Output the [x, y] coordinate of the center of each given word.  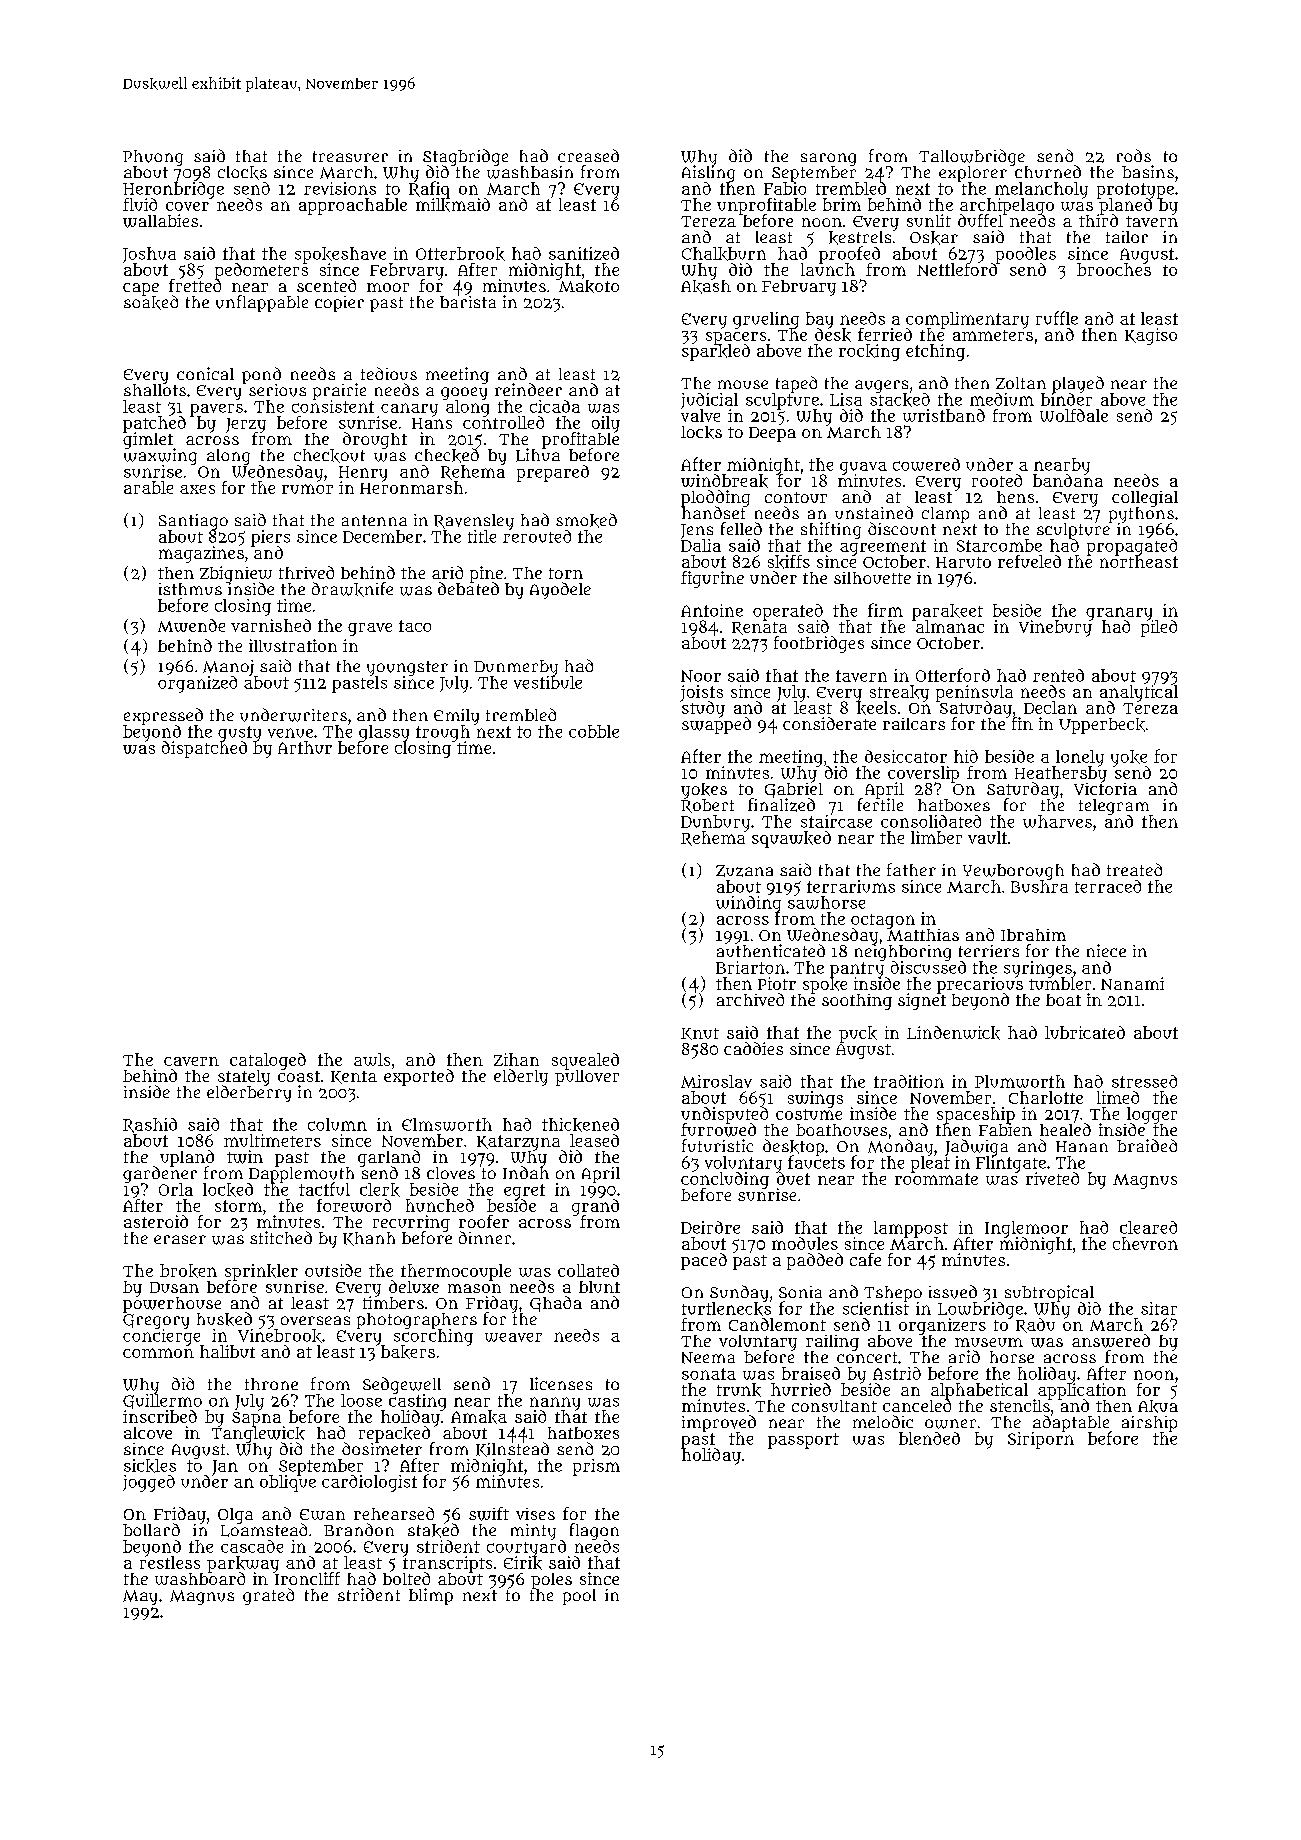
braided [1147, 1145]
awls [372, 1059]
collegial [1145, 499]
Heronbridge [173, 190]
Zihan [516, 1059]
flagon [594, 1531]
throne [271, 1384]
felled [741, 528]
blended [929, 1438]
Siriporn [1041, 1440]
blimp [431, 1596]
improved [719, 1423]
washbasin [530, 172]
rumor [307, 489]
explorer [973, 174]
